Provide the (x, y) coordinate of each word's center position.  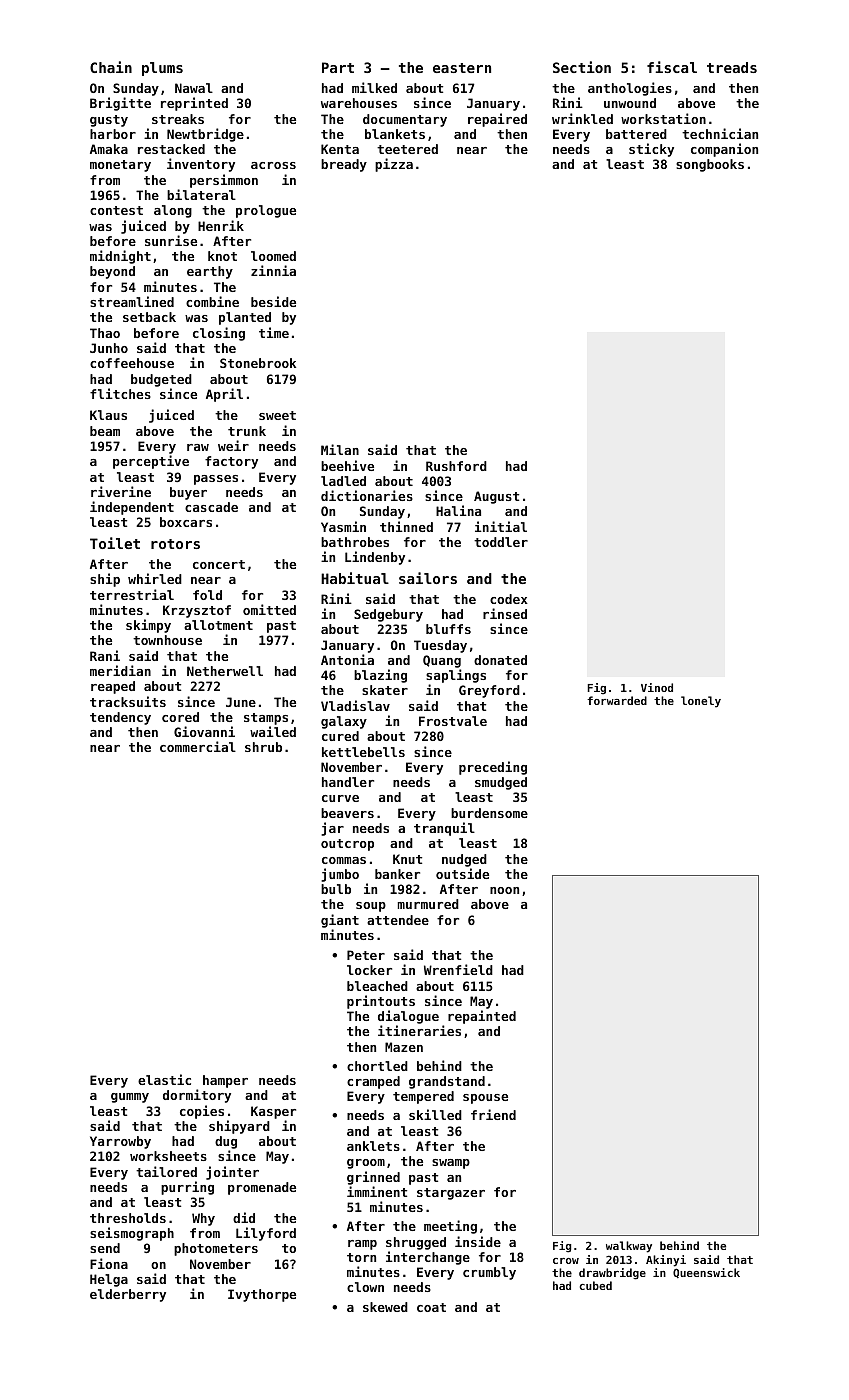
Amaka (109, 149)
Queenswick (706, 1273)
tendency (120, 718)
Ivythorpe (262, 1295)
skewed (385, 1307)
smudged (501, 783)
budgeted (161, 380)
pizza (394, 165)
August (496, 497)
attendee (398, 920)
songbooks (710, 165)
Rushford (456, 466)
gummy (130, 1098)
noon (504, 890)
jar (332, 829)
